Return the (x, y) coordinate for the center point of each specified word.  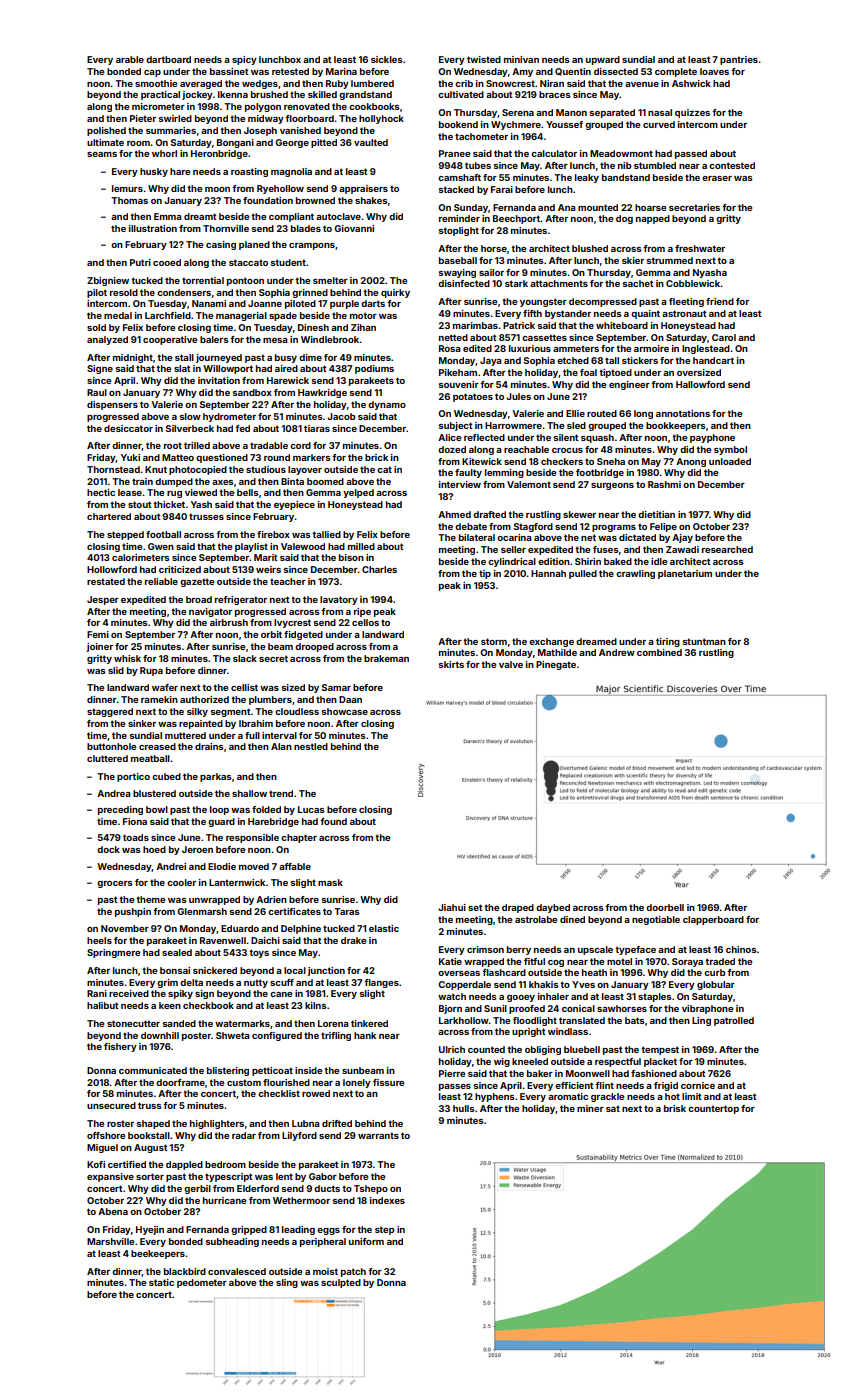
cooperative (170, 340)
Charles (379, 569)
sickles (387, 59)
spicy (244, 60)
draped (518, 908)
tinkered (369, 1023)
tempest (660, 1050)
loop (219, 810)
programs (614, 528)
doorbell (665, 907)
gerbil (197, 1189)
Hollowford (112, 569)
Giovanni (354, 228)
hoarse (650, 207)
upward (603, 60)
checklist (279, 1093)
